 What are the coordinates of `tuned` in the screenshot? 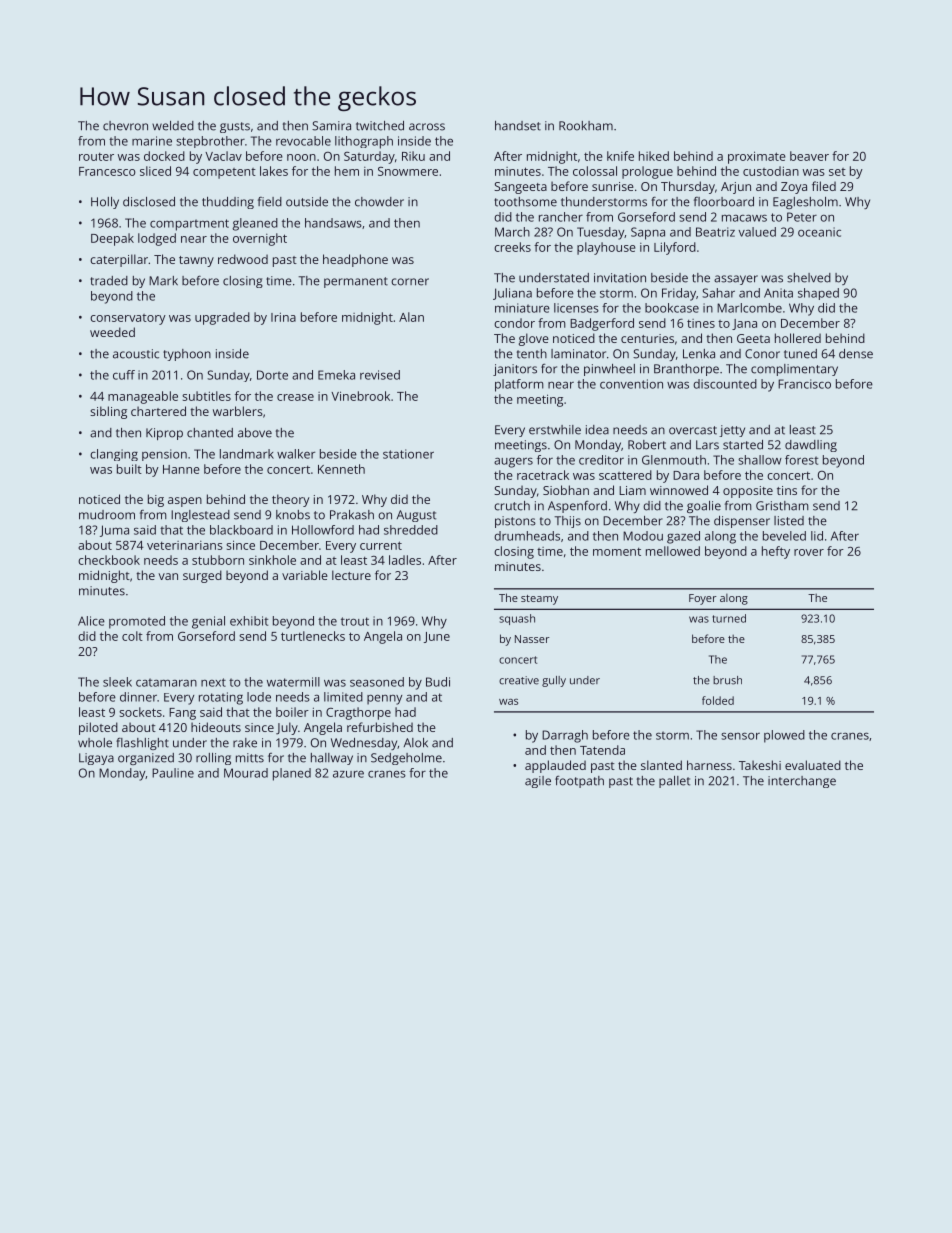 It's located at (800, 354).
